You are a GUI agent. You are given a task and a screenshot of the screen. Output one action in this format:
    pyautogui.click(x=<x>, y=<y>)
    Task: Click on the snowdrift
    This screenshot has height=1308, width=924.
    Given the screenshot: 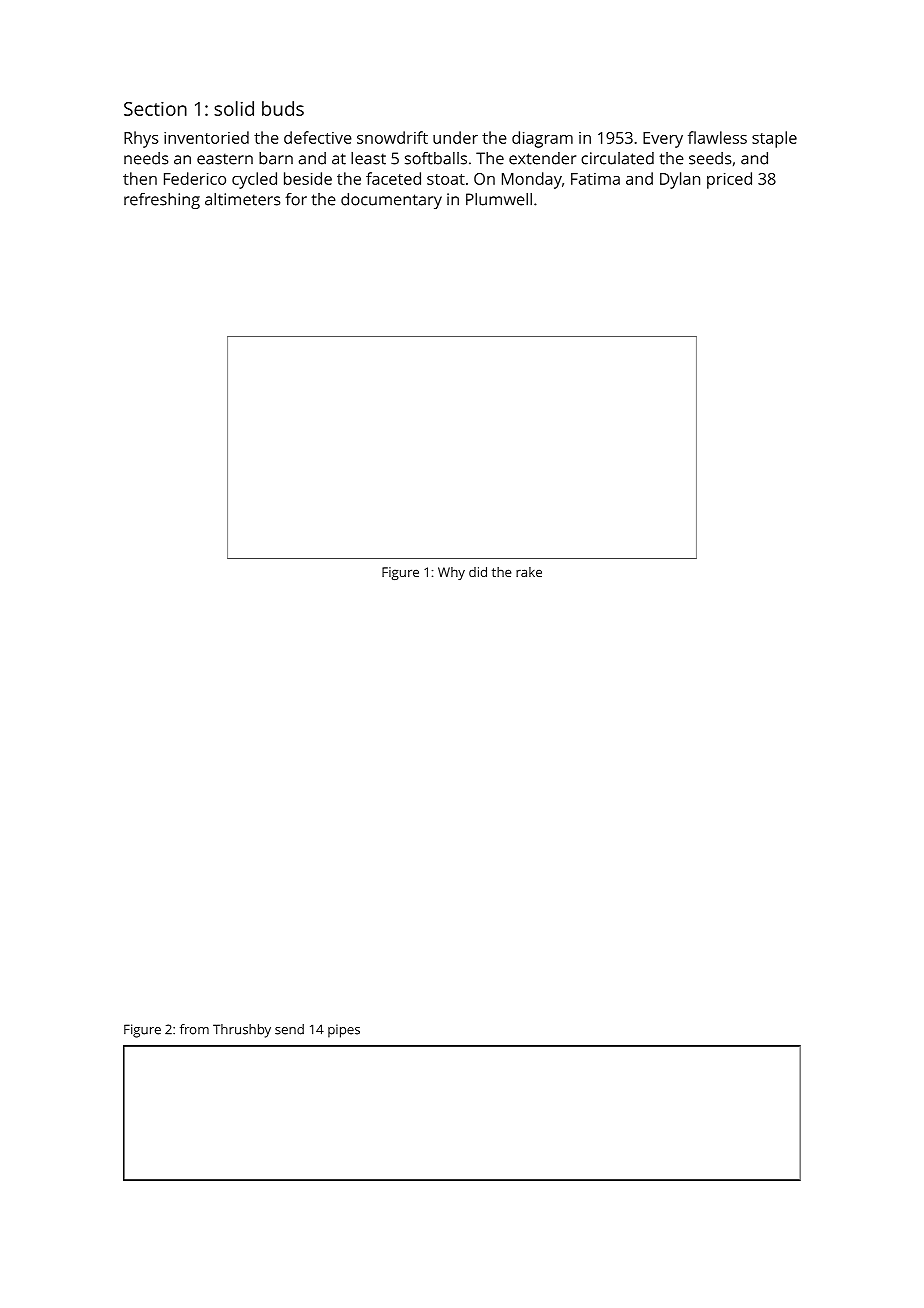 What is the action you would take?
    pyautogui.click(x=392, y=137)
